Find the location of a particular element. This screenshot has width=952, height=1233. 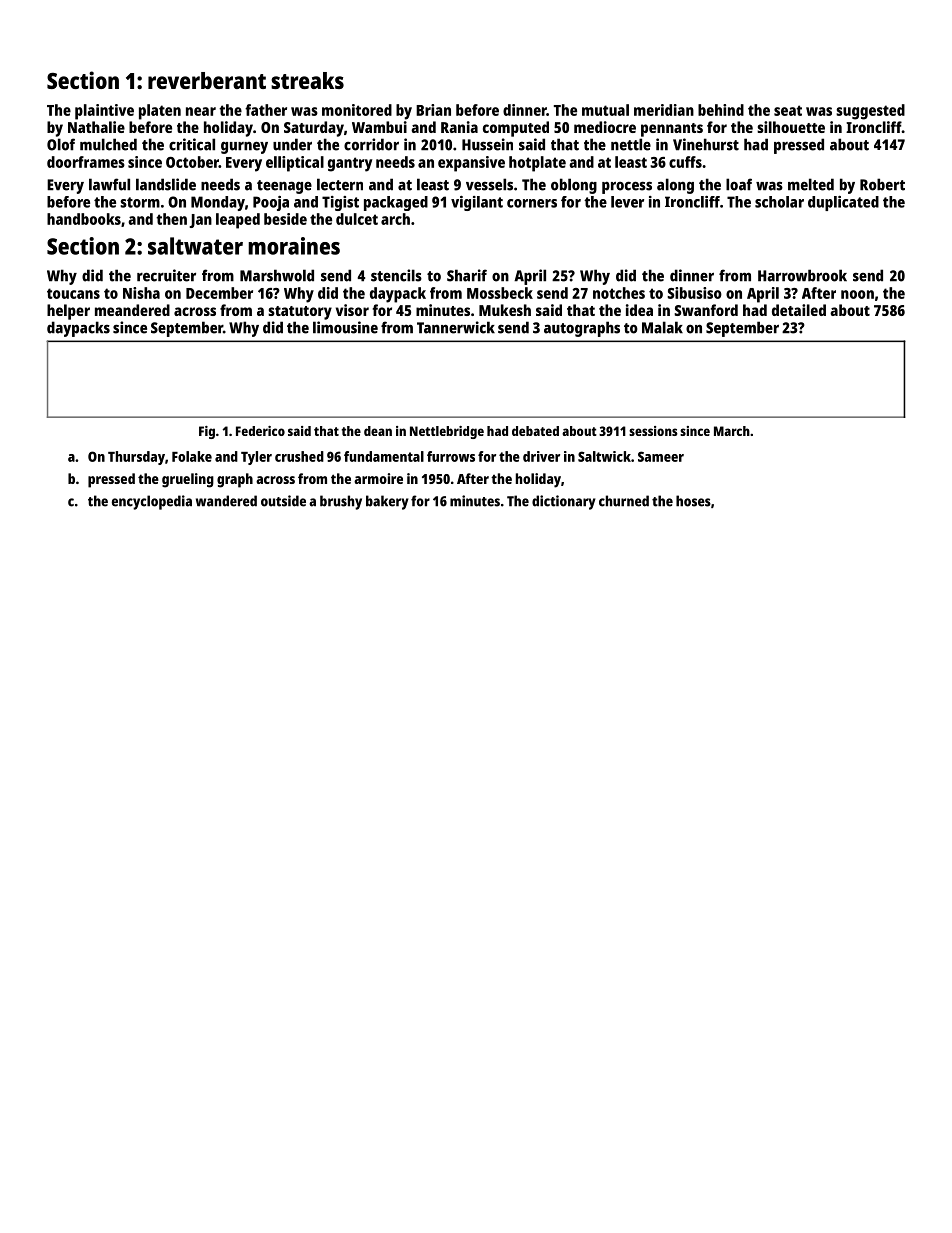

plaintive is located at coordinates (104, 112).
